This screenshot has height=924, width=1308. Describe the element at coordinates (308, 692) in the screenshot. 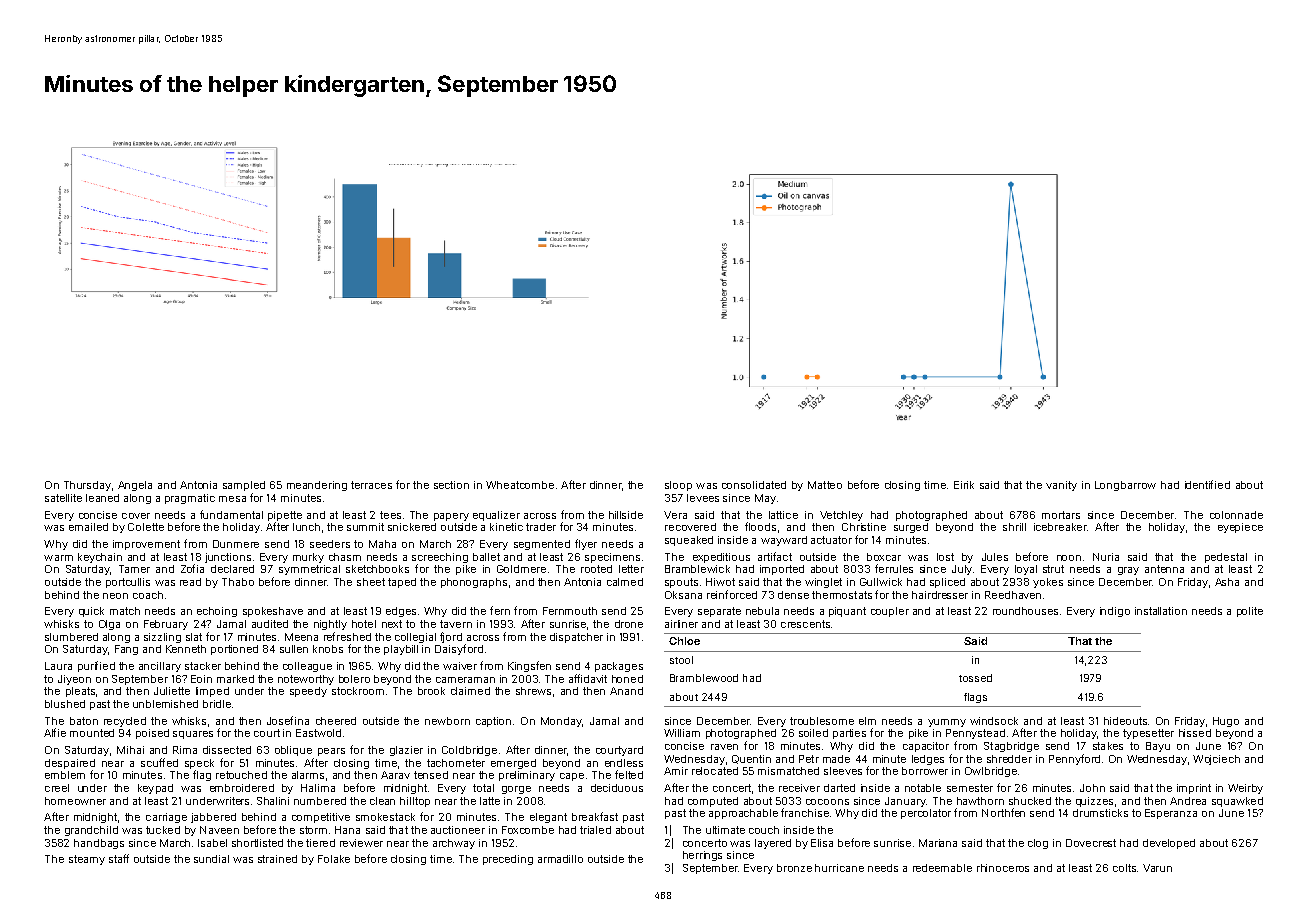

I see `speedy` at that location.
